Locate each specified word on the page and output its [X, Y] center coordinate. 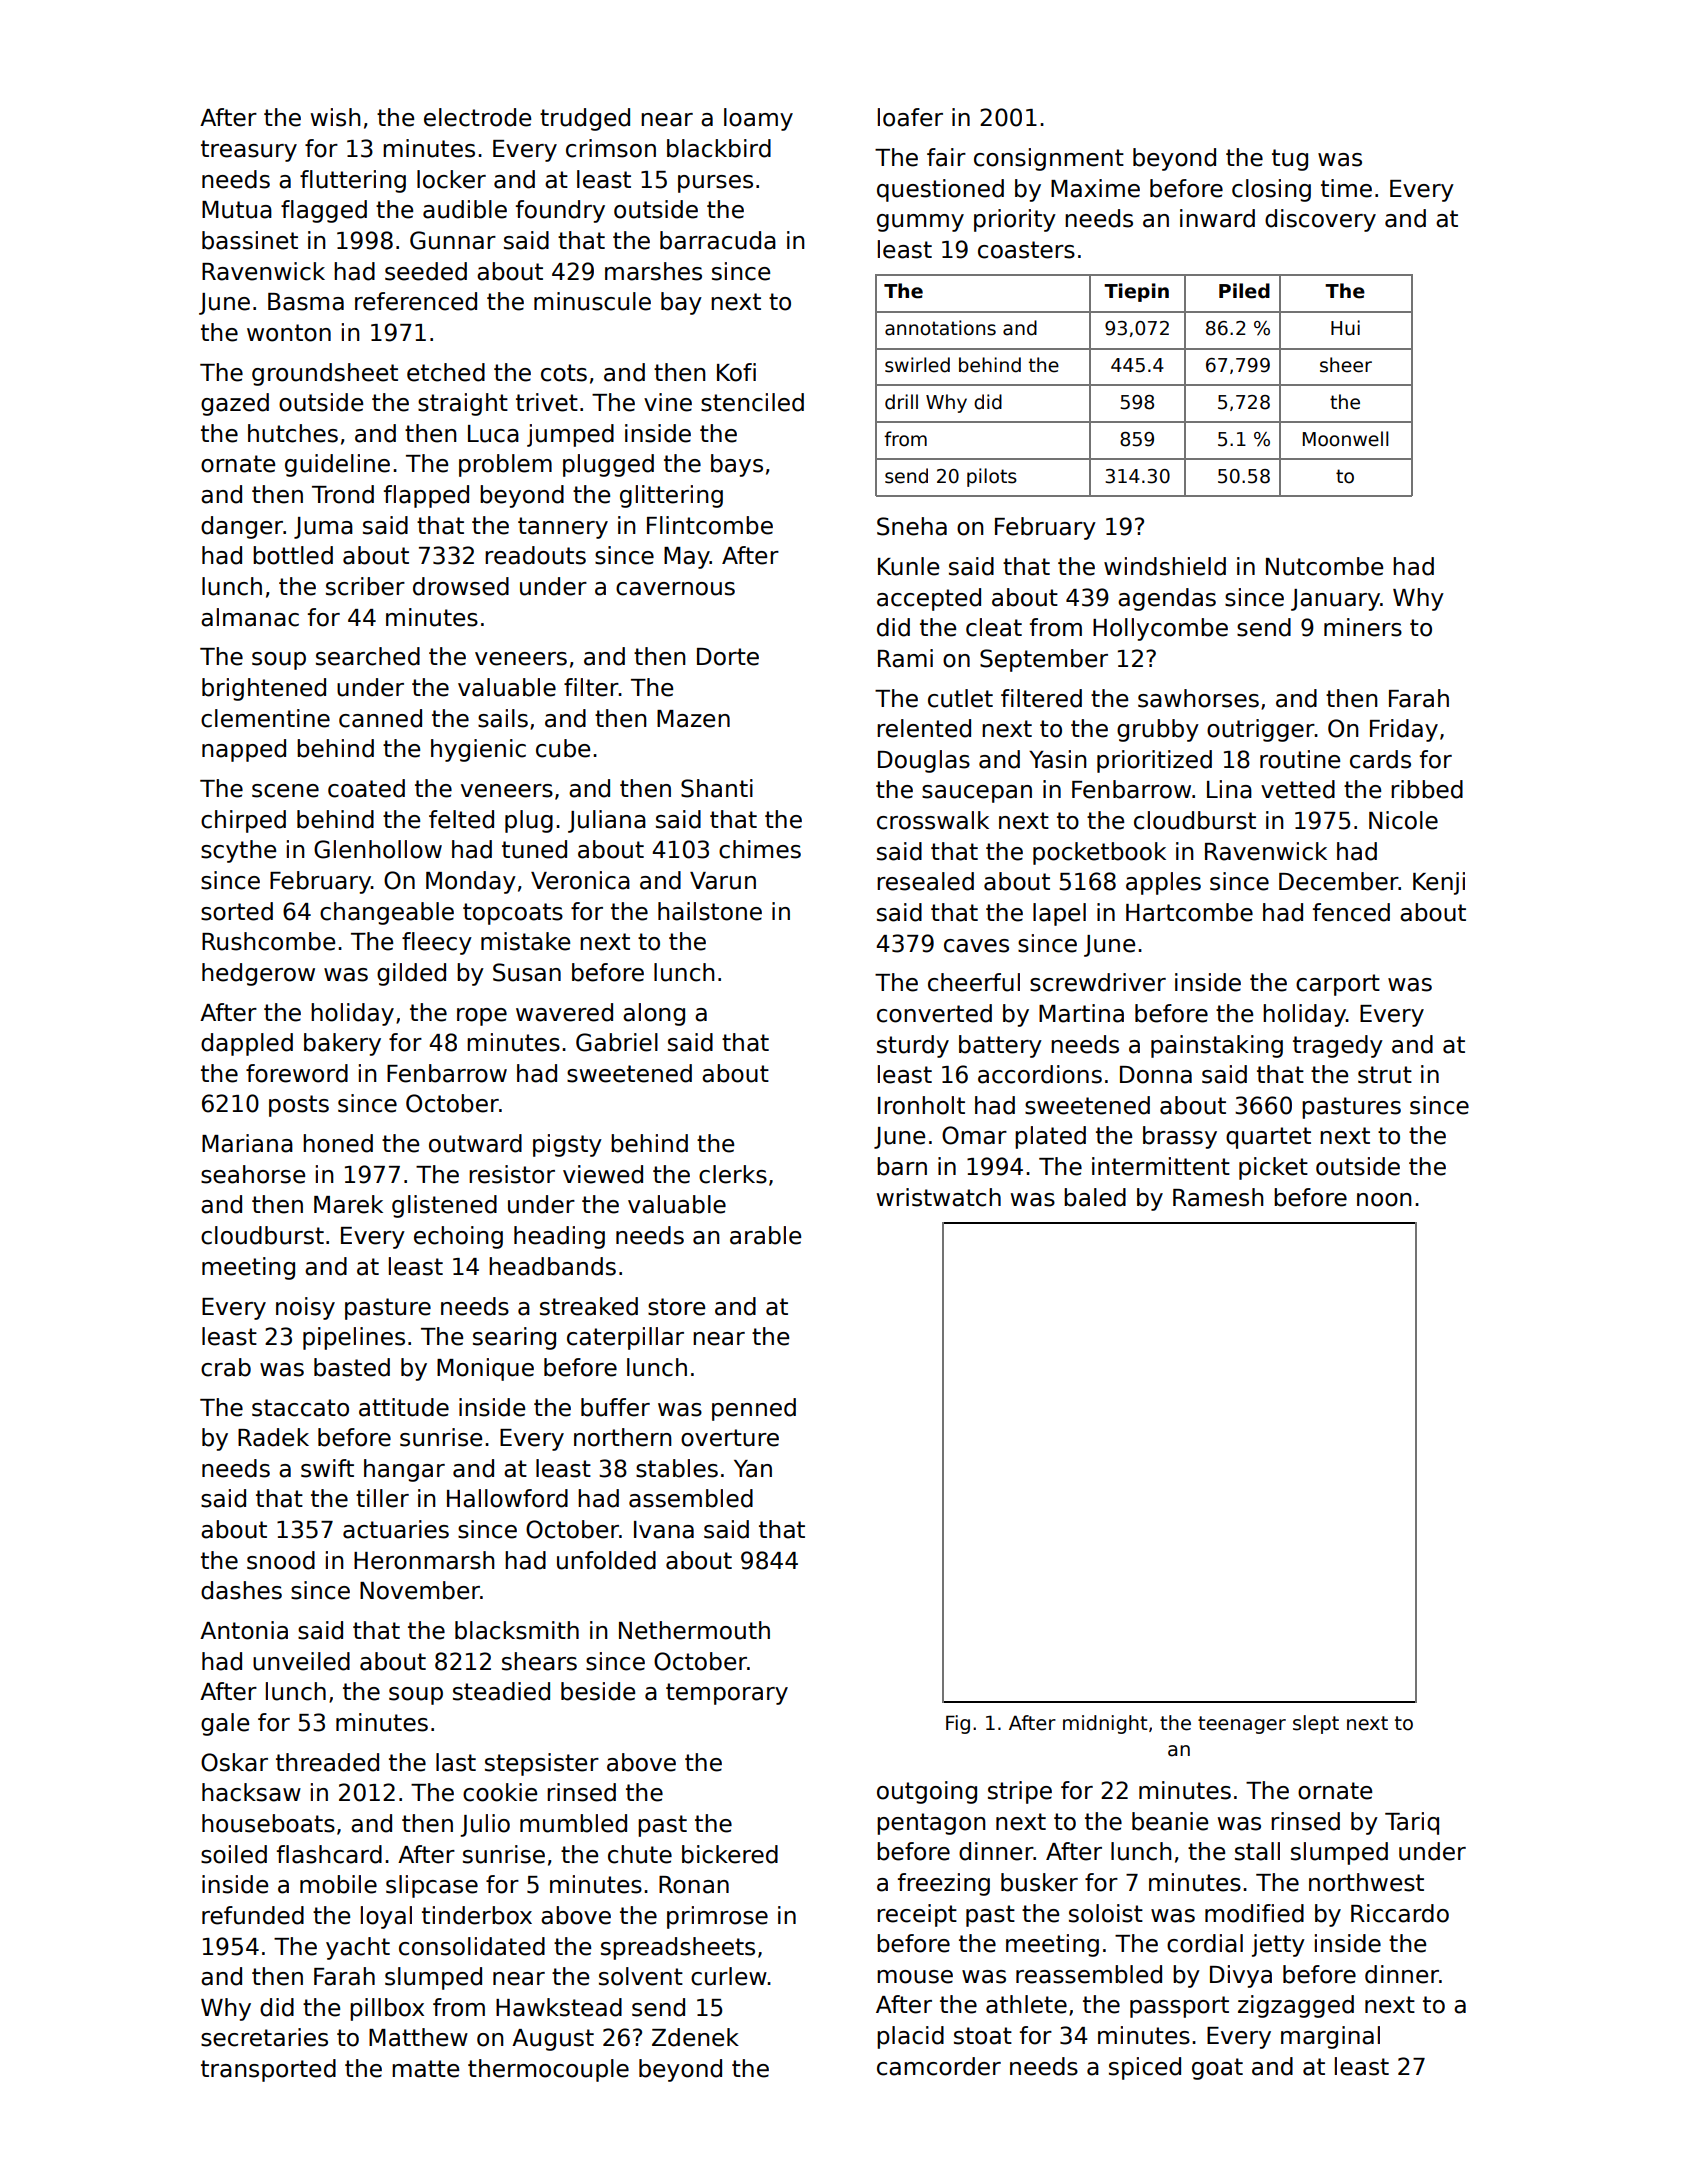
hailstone [710, 911]
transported [268, 2070]
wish [336, 117]
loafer [910, 117]
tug [1290, 160]
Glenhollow [378, 849]
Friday [1404, 730]
